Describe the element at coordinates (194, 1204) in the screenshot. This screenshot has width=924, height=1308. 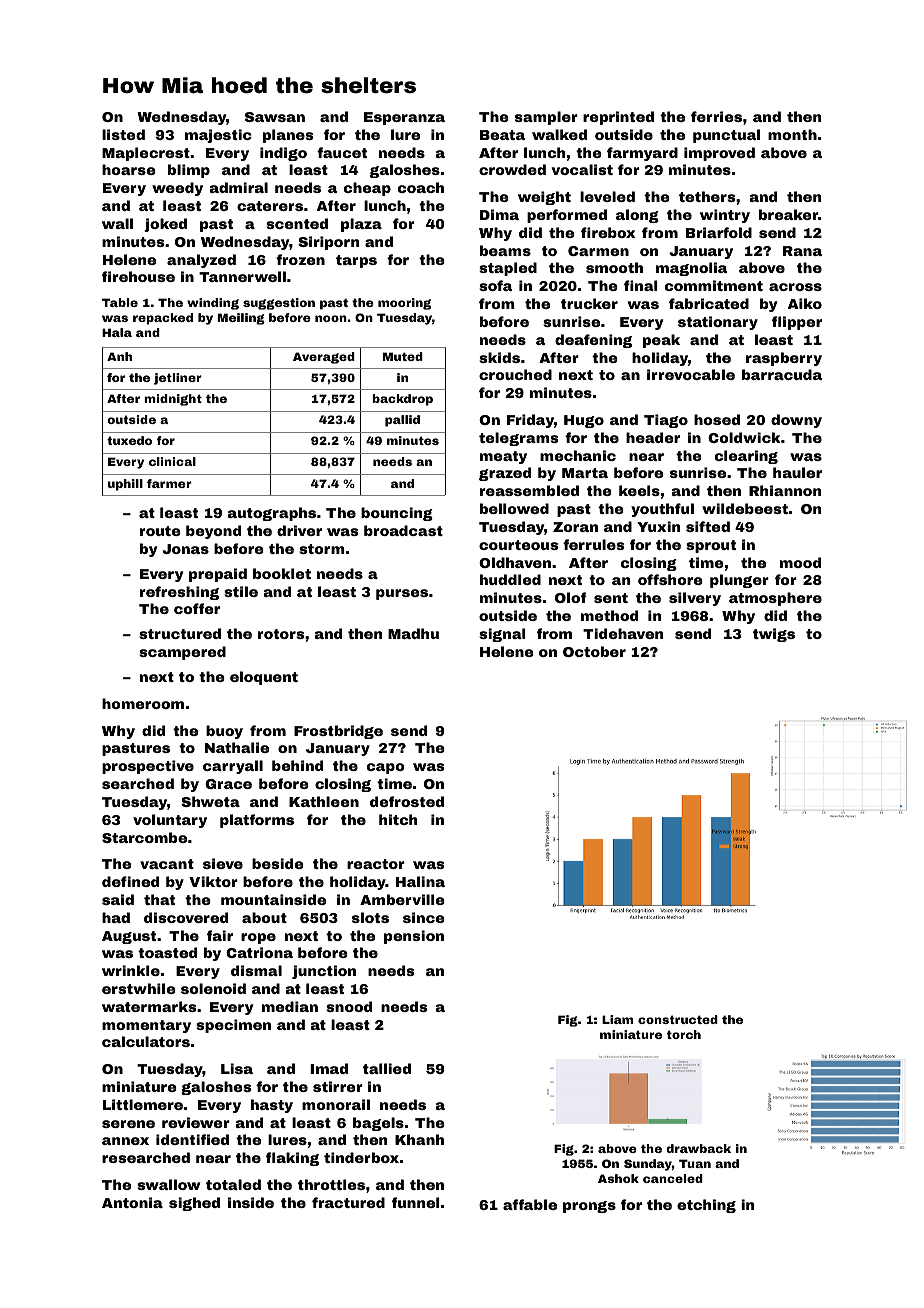
I see `sighed` at that location.
